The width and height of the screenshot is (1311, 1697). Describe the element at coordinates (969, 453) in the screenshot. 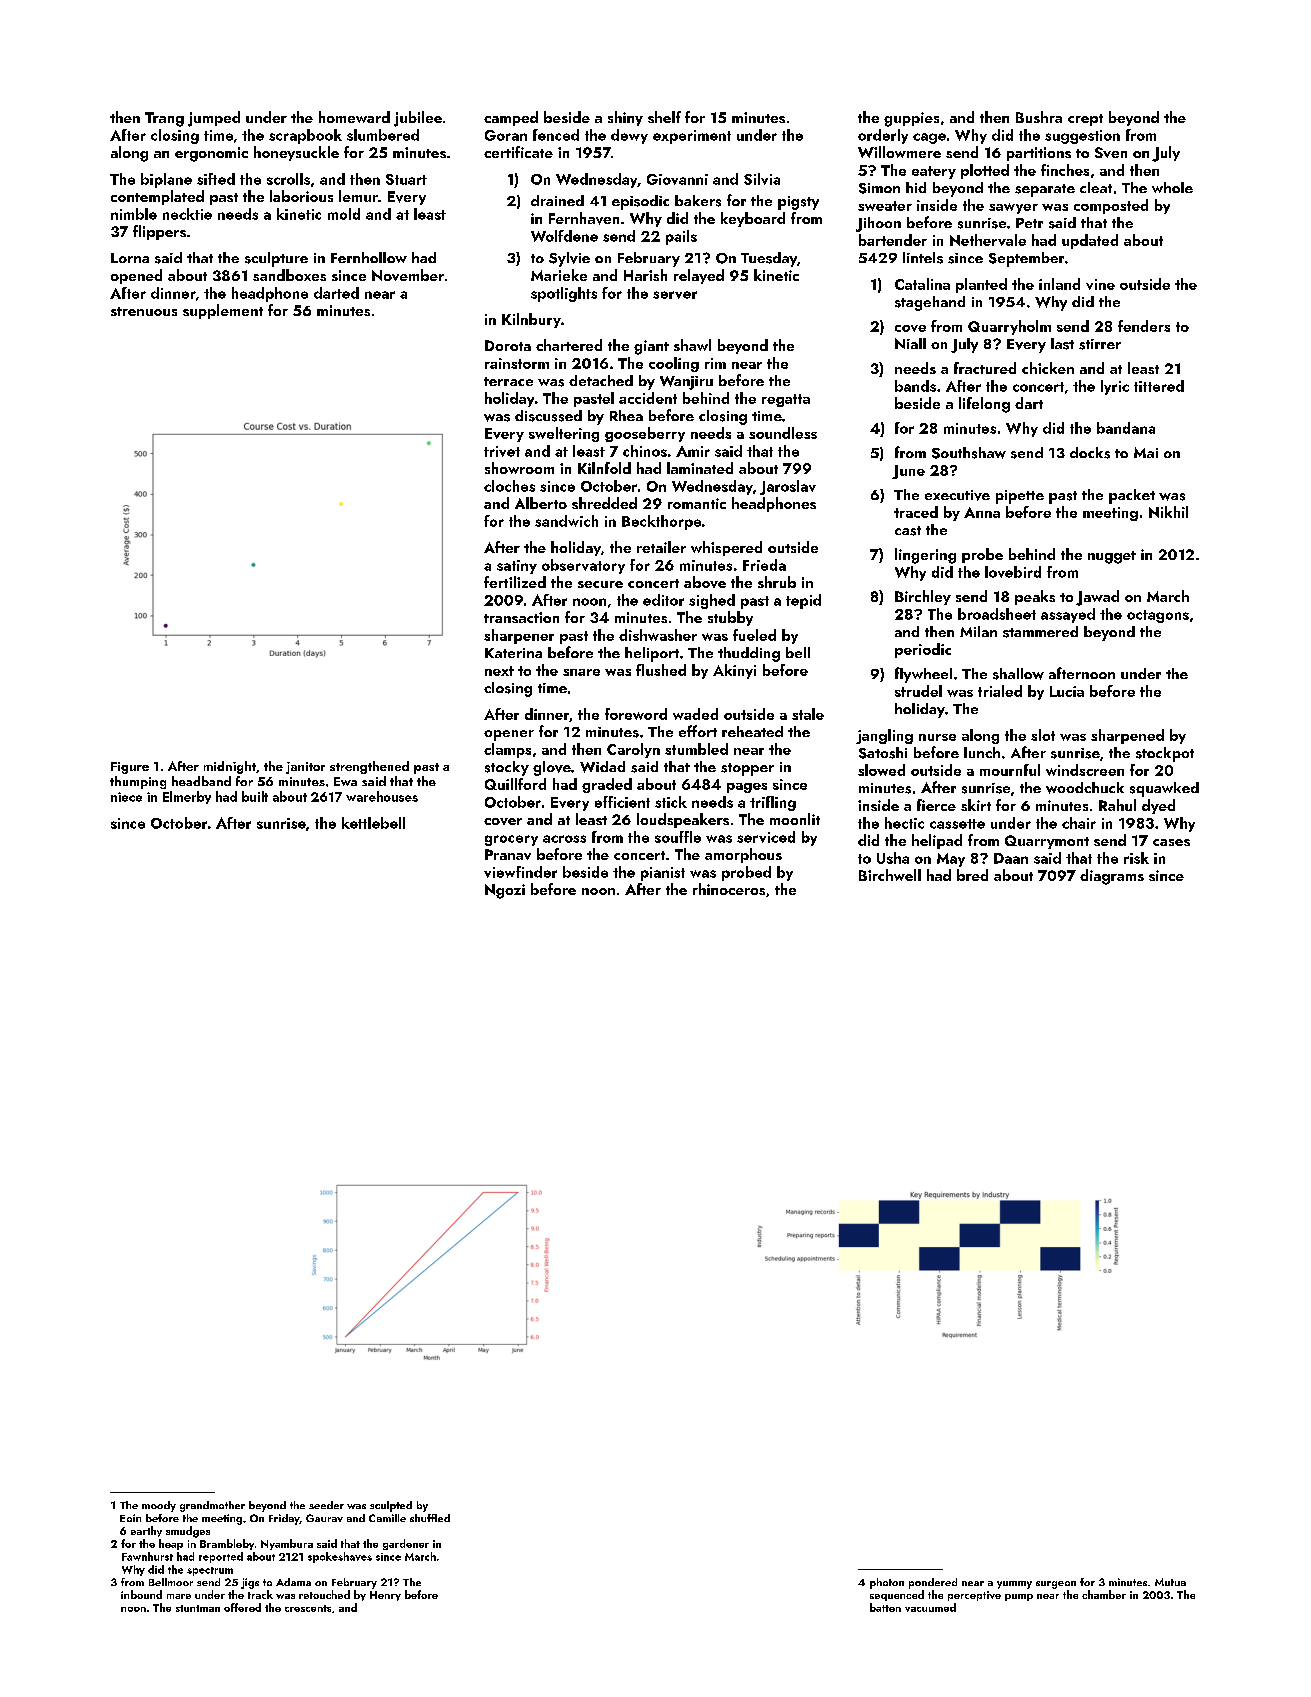

I see `Southshaw` at that location.
